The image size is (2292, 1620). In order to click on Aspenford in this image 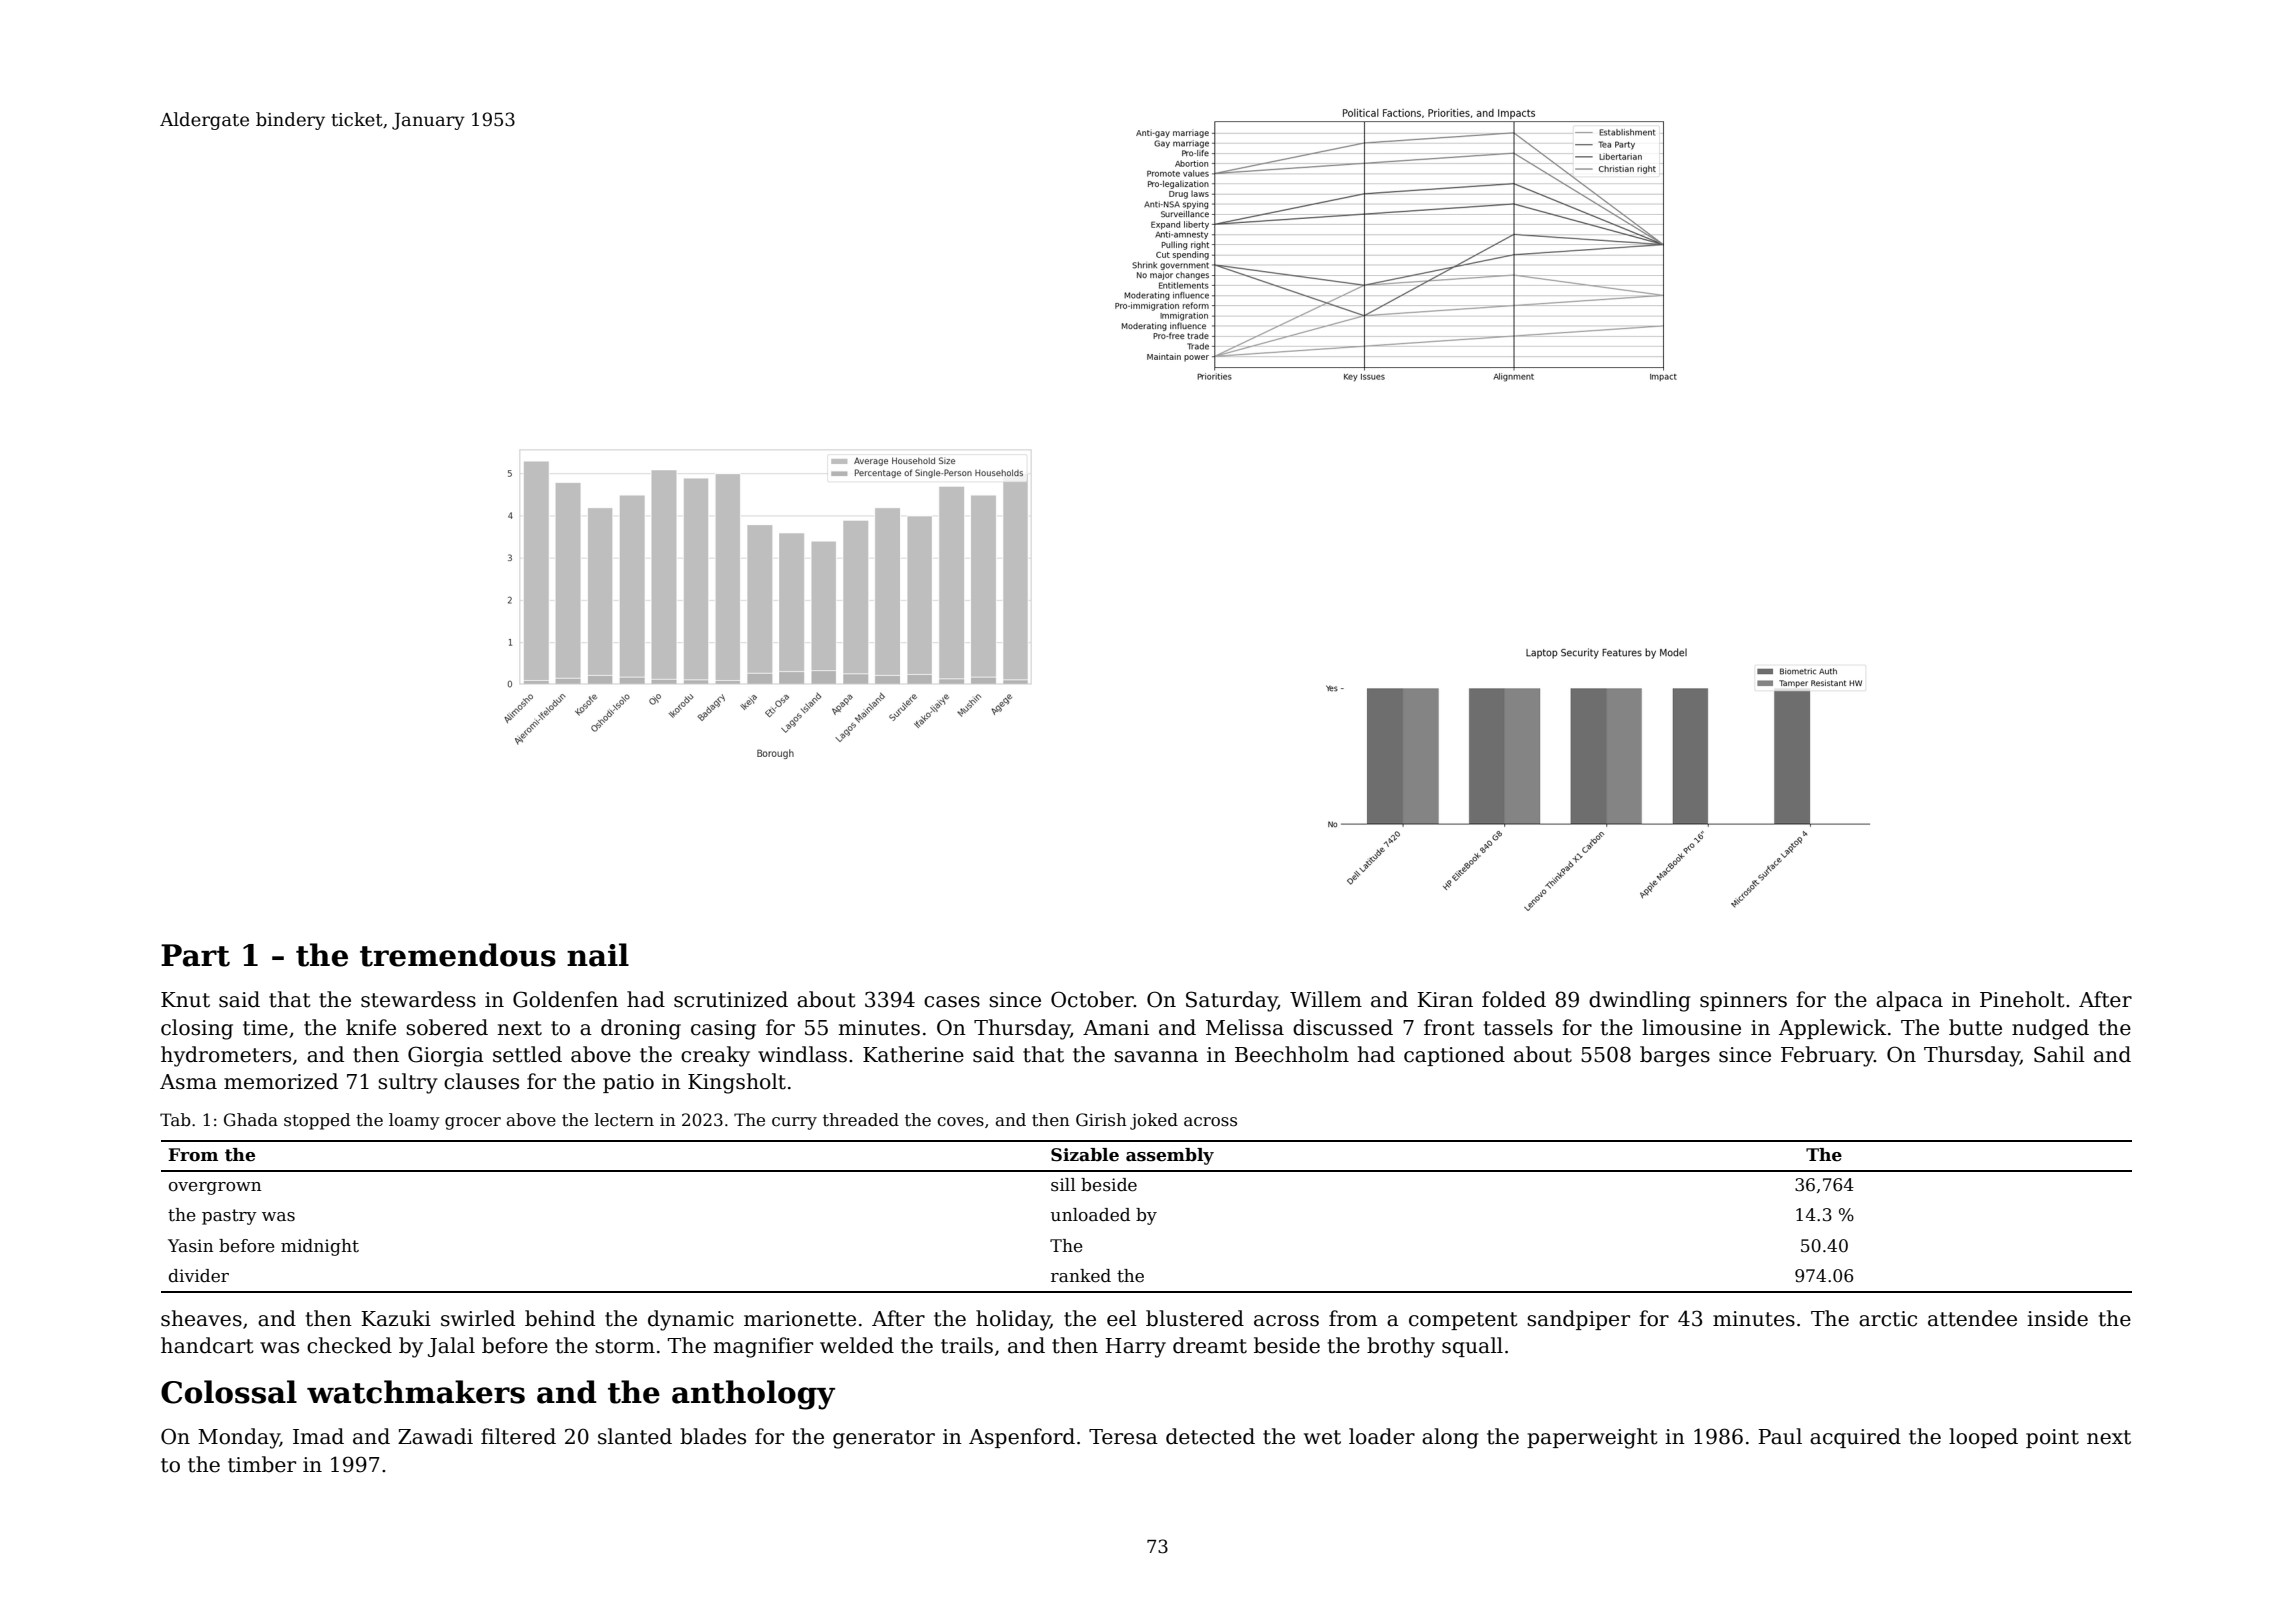, I will do `click(1022, 1438)`.
